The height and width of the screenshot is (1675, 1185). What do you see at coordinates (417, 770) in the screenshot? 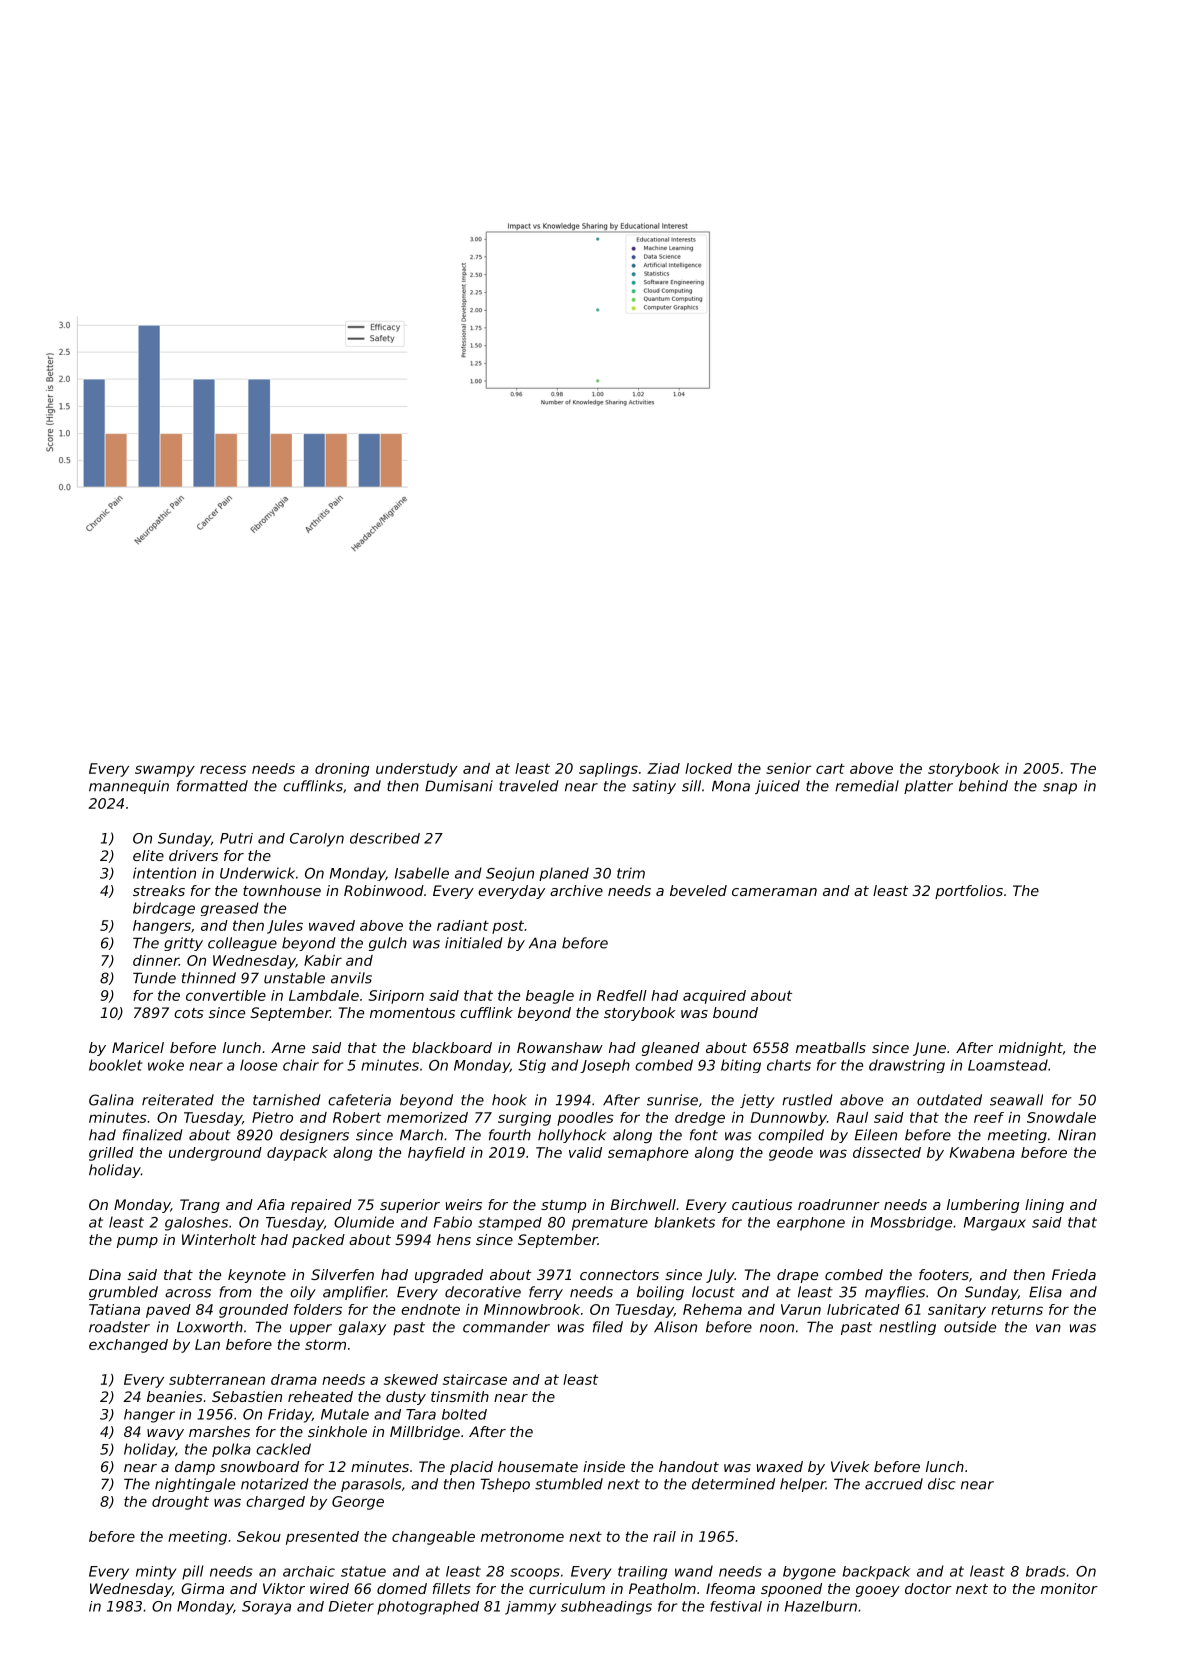
I see `understudy` at bounding box center [417, 770].
